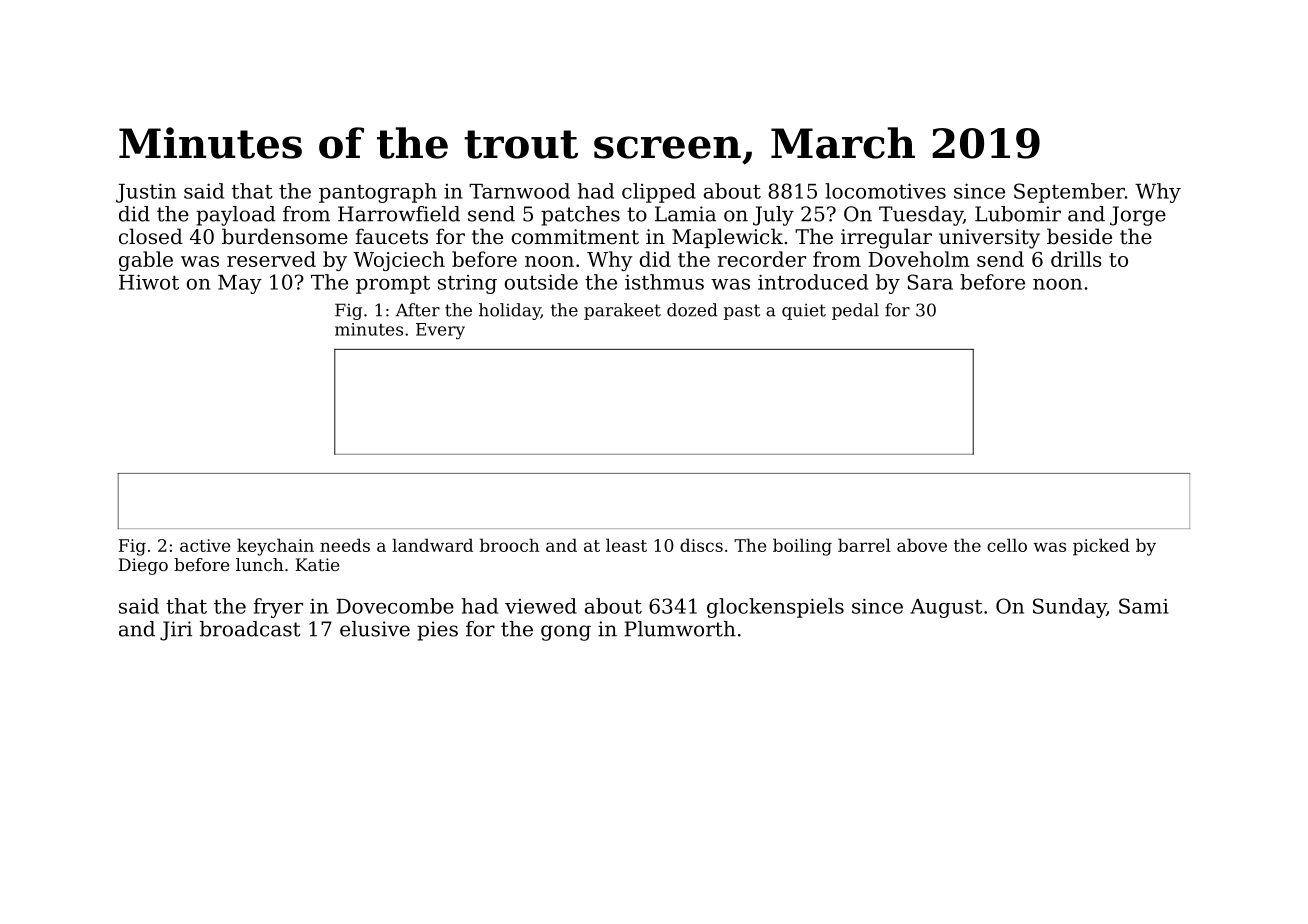 The width and height of the page is (1308, 924). I want to click on needs, so click(345, 545).
